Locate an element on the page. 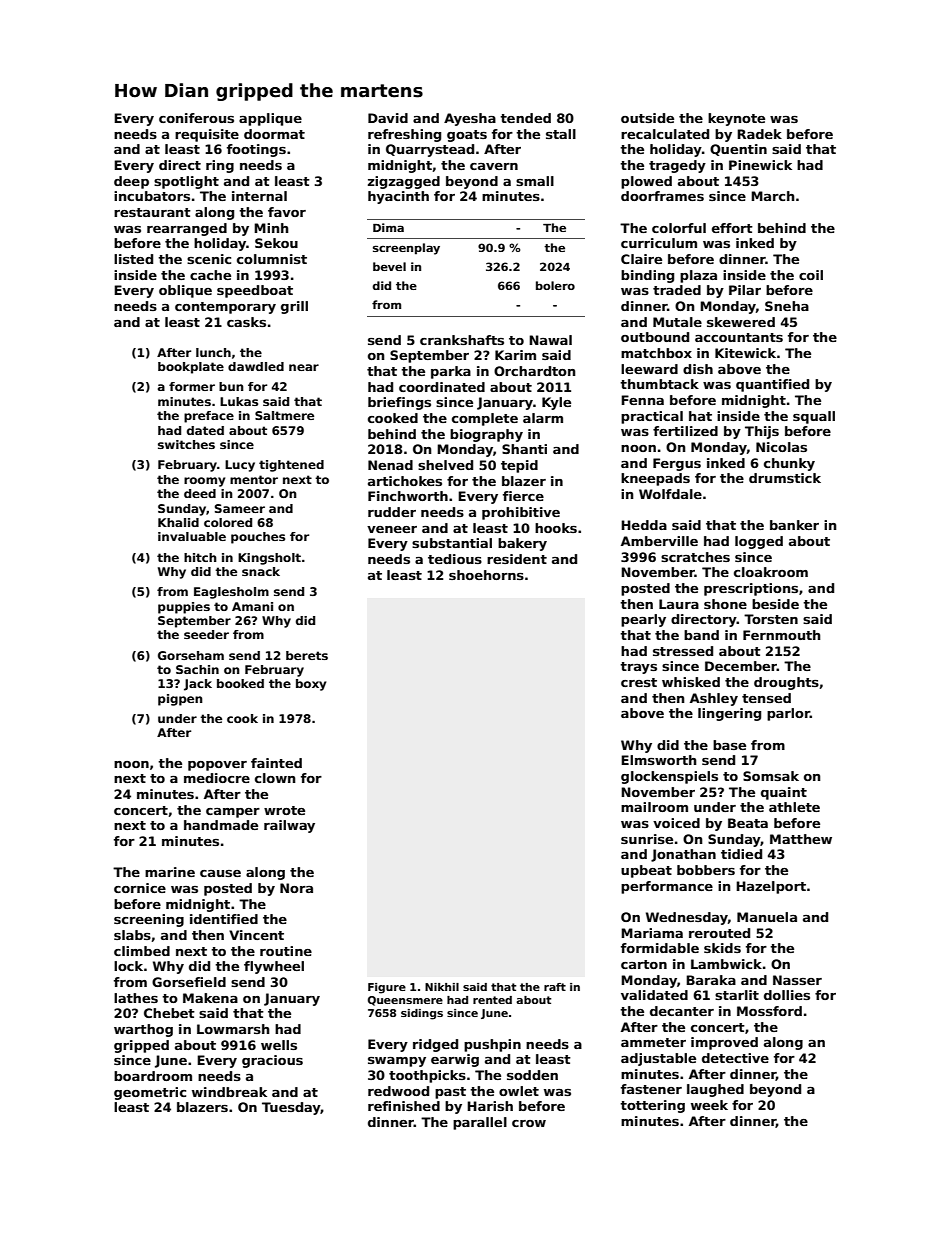  cause is located at coordinates (220, 873).
